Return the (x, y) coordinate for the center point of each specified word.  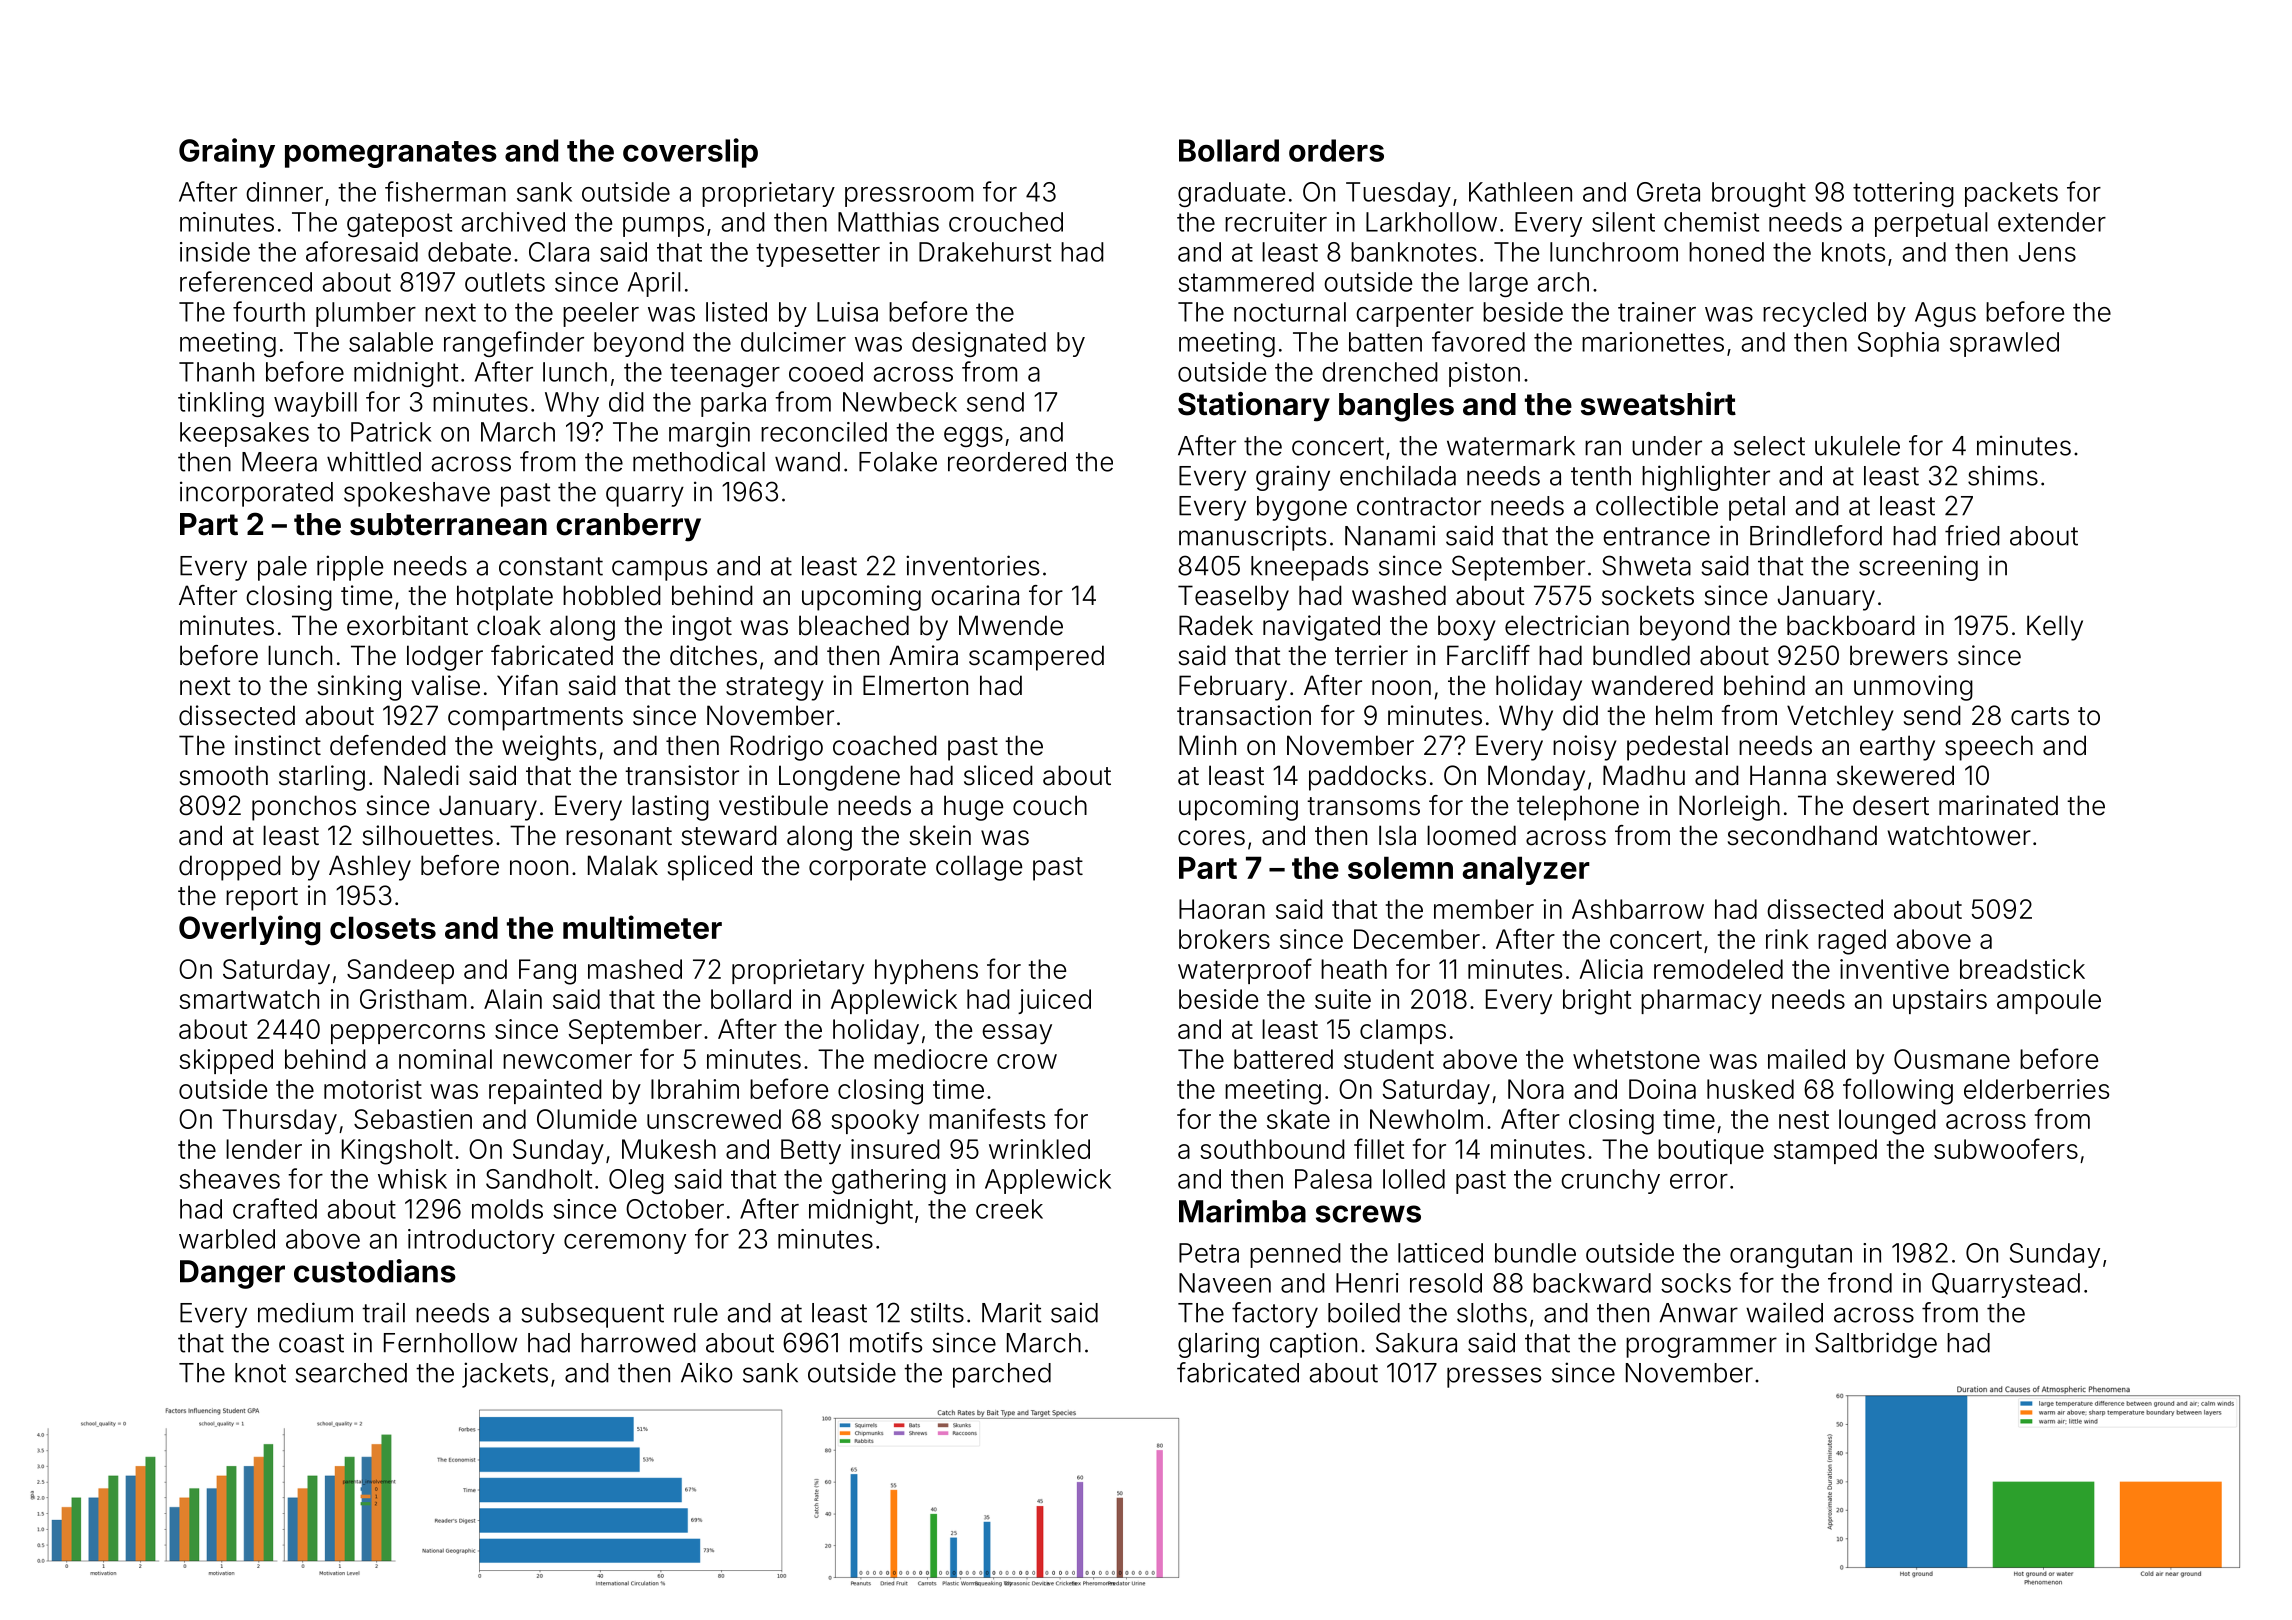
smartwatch (249, 999)
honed (1726, 252)
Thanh (216, 372)
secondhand (1802, 835)
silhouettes (428, 835)
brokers (1224, 939)
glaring (1218, 1345)
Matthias (888, 222)
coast (311, 1343)
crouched (1006, 222)
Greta (1668, 192)
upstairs (1940, 1001)
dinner (284, 192)
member (1484, 909)
